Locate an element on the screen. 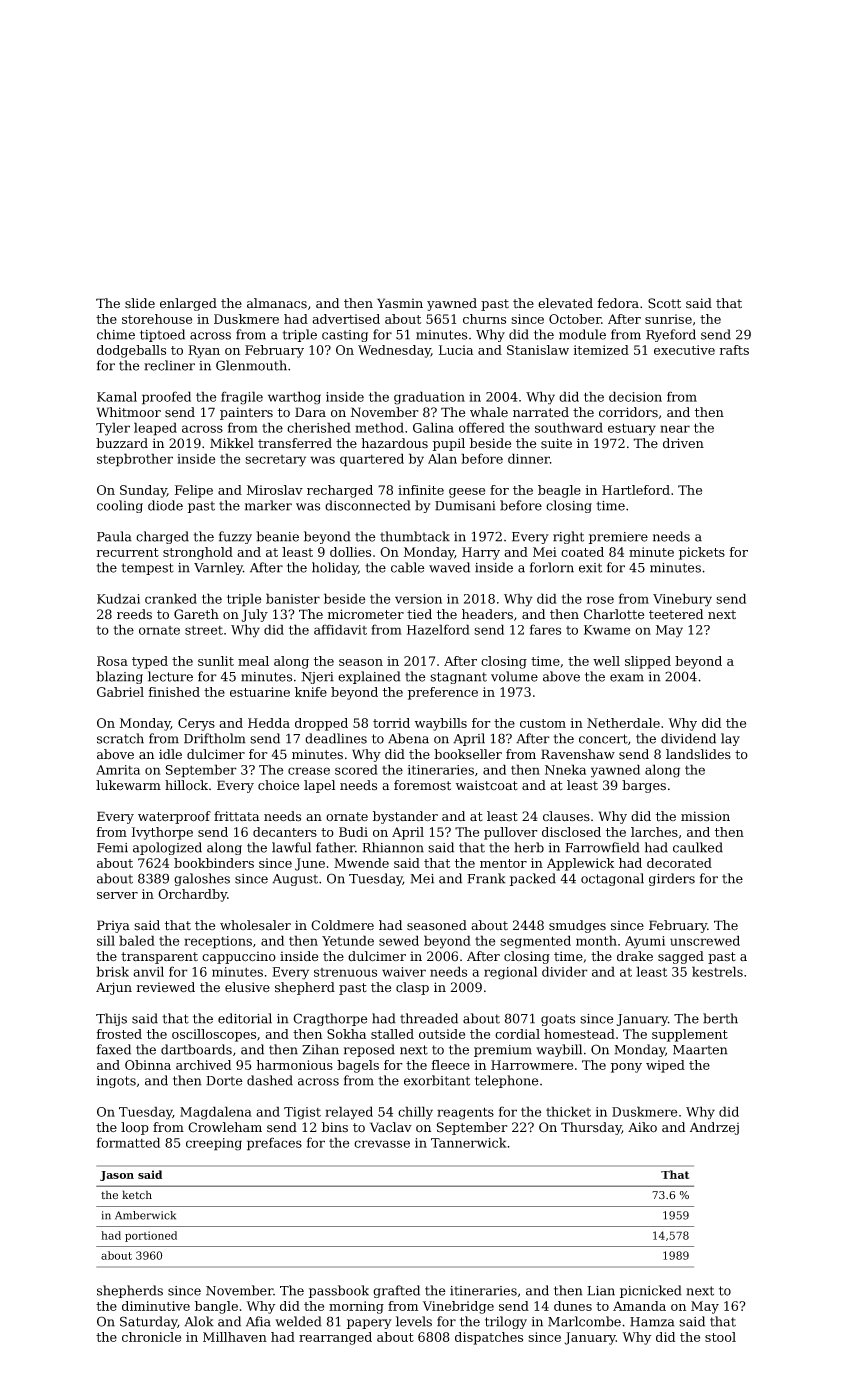  torrid is located at coordinates (391, 723).
